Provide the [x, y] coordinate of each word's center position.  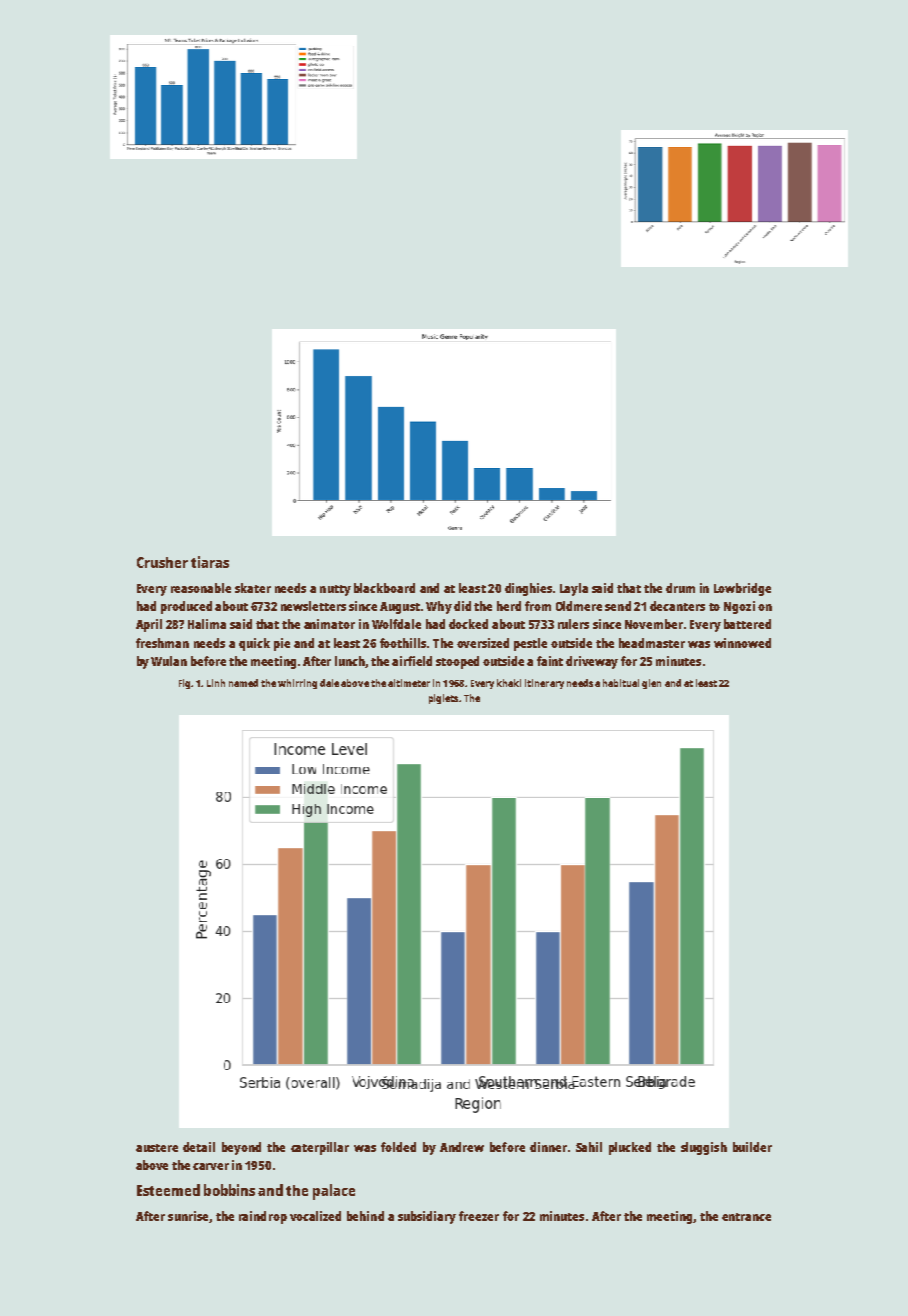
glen [651, 684]
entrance [746, 1217]
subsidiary [427, 1217]
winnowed [742, 643]
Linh [216, 683]
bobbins [229, 1190]
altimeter [409, 683]
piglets [443, 699]
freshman [162, 643]
